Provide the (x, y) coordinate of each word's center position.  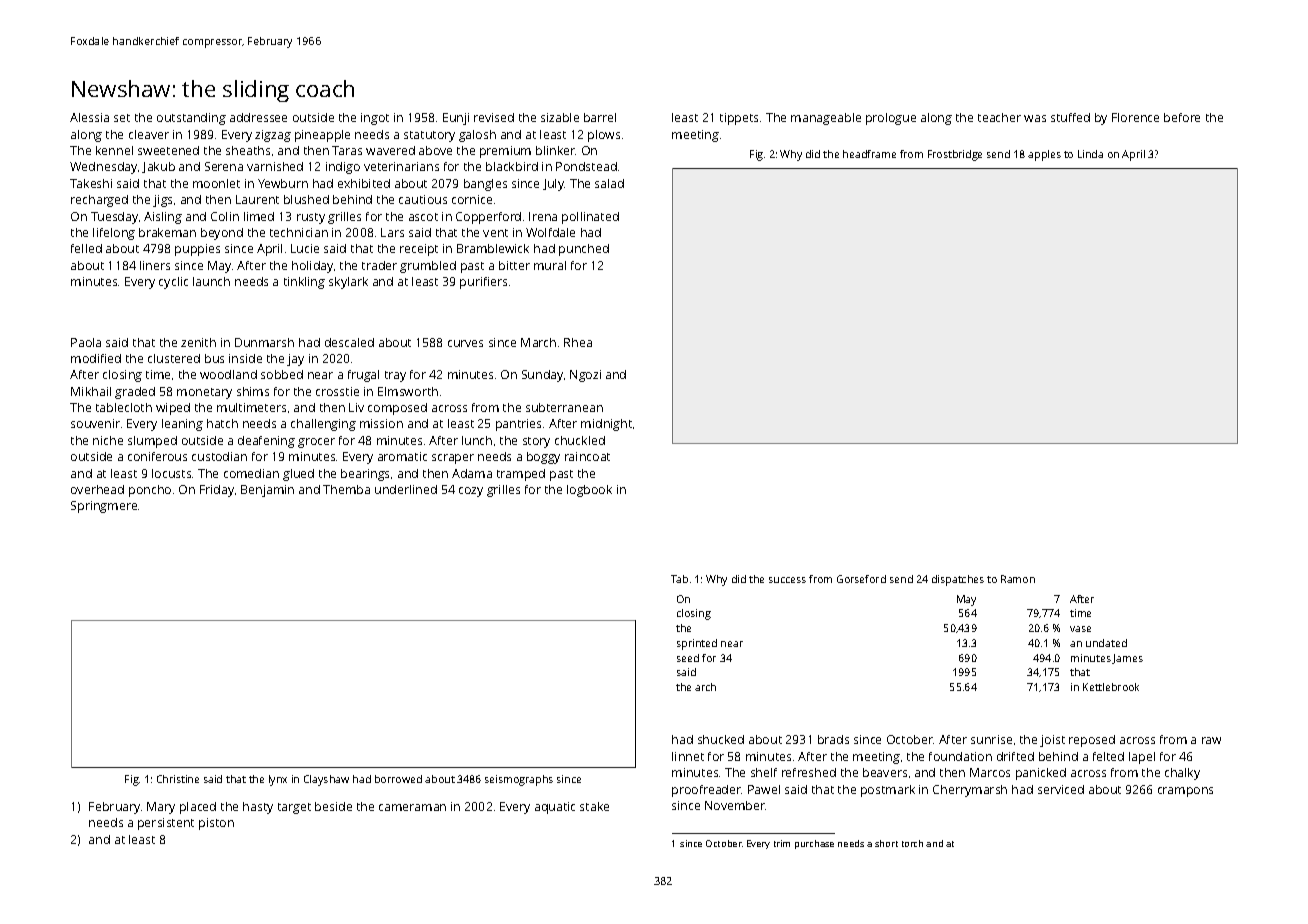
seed (688, 658)
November (735, 805)
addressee (258, 117)
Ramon (1018, 579)
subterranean (564, 407)
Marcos (990, 772)
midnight (606, 425)
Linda (1090, 154)
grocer (316, 443)
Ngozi (585, 376)
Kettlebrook (1111, 687)
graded (135, 393)
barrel (600, 117)
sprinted (697, 644)
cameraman (412, 807)
